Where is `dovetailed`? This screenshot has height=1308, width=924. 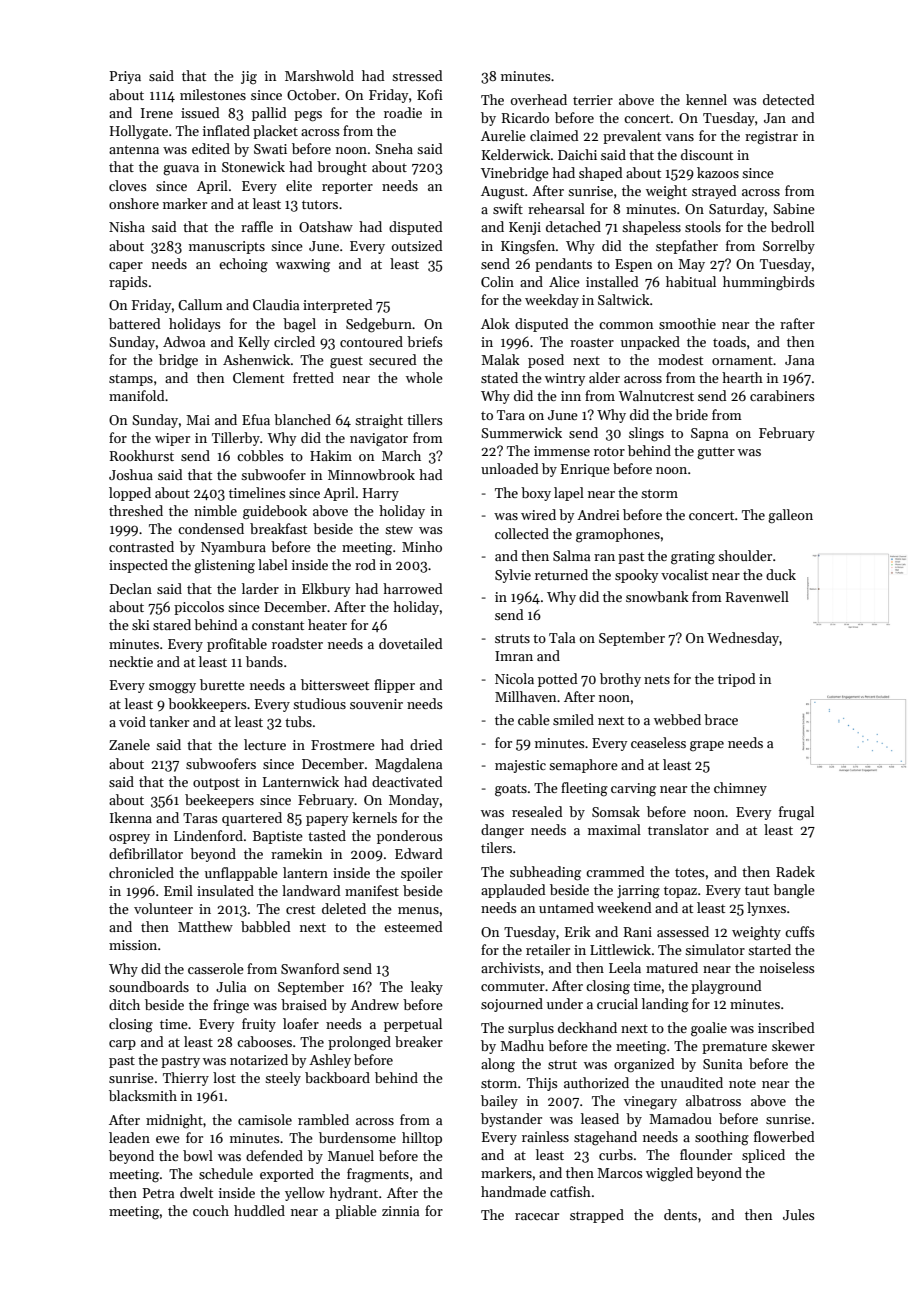 dovetailed is located at coordinates (411, 643).
